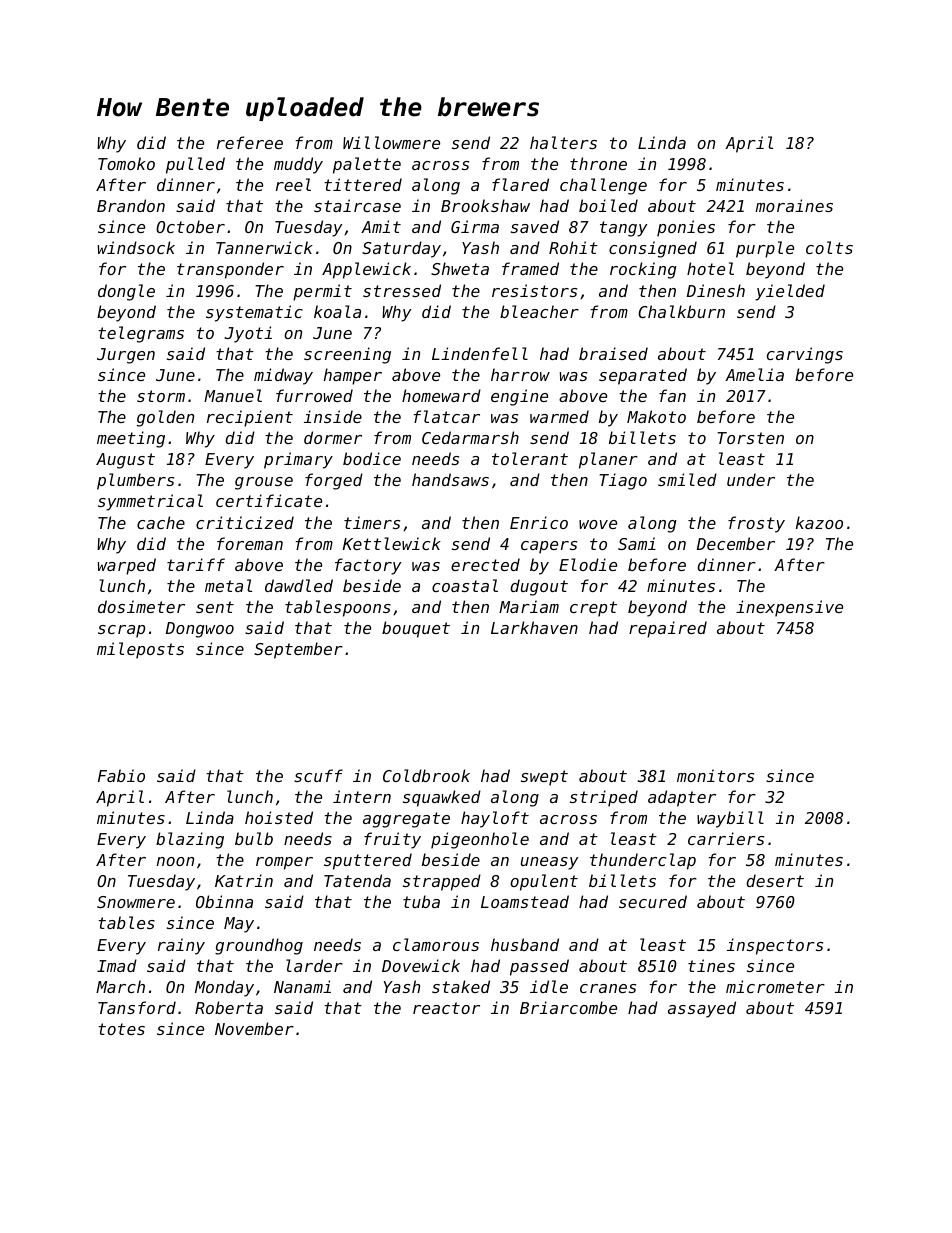 Image resolution: width=952 pixels, height=1233 pixels. I want to click on pulled, so click(195, 165).
